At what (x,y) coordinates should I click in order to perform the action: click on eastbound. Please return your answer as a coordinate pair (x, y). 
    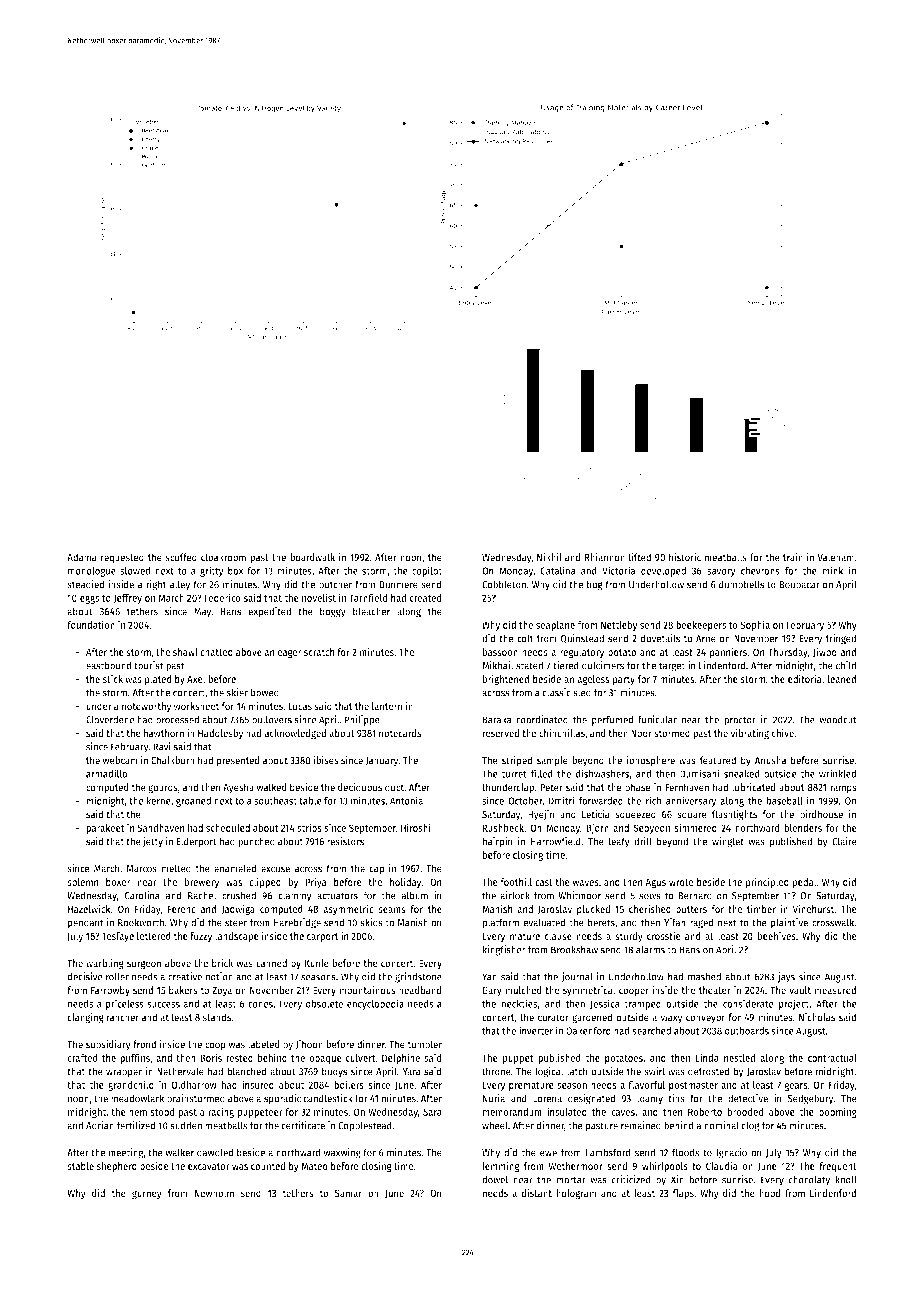
    Looking at the image, I should click on (109, 665).
